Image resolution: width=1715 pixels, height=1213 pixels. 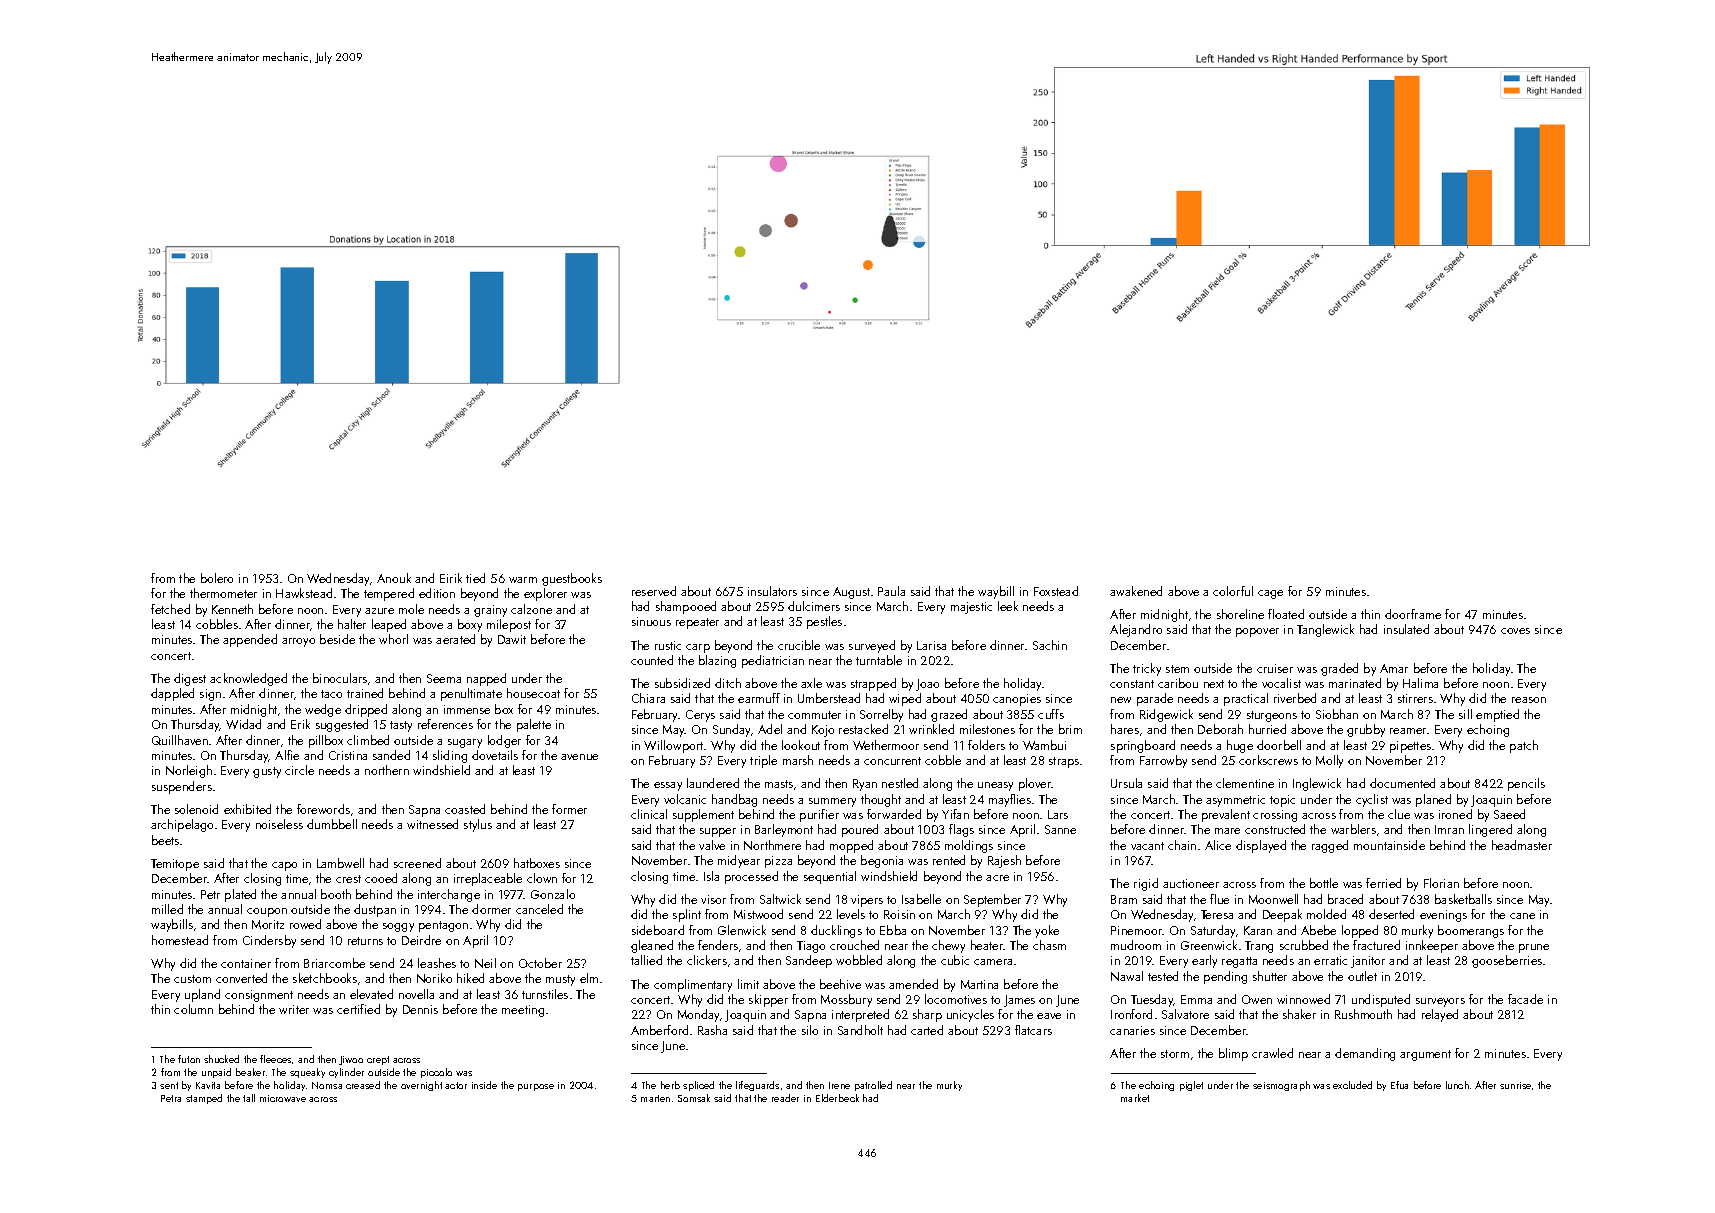 I want to click on stamped, so click(x=204, y=1099).
